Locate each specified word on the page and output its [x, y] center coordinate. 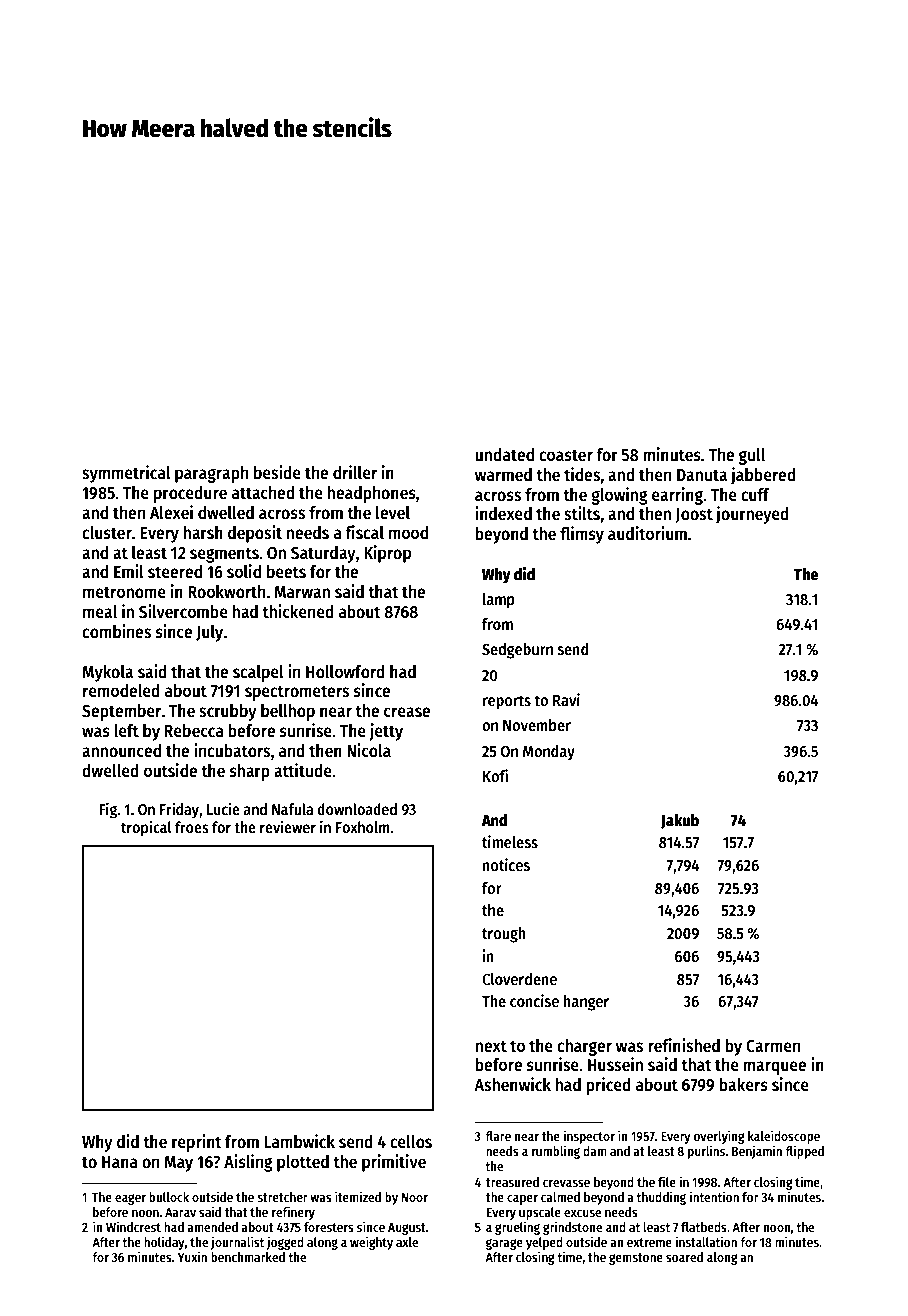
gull [752, 456]
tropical [146, 828]
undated [504, 455]
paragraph [211, 474]
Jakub [680, 821]
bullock [169, 1197]
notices [506, 865]
